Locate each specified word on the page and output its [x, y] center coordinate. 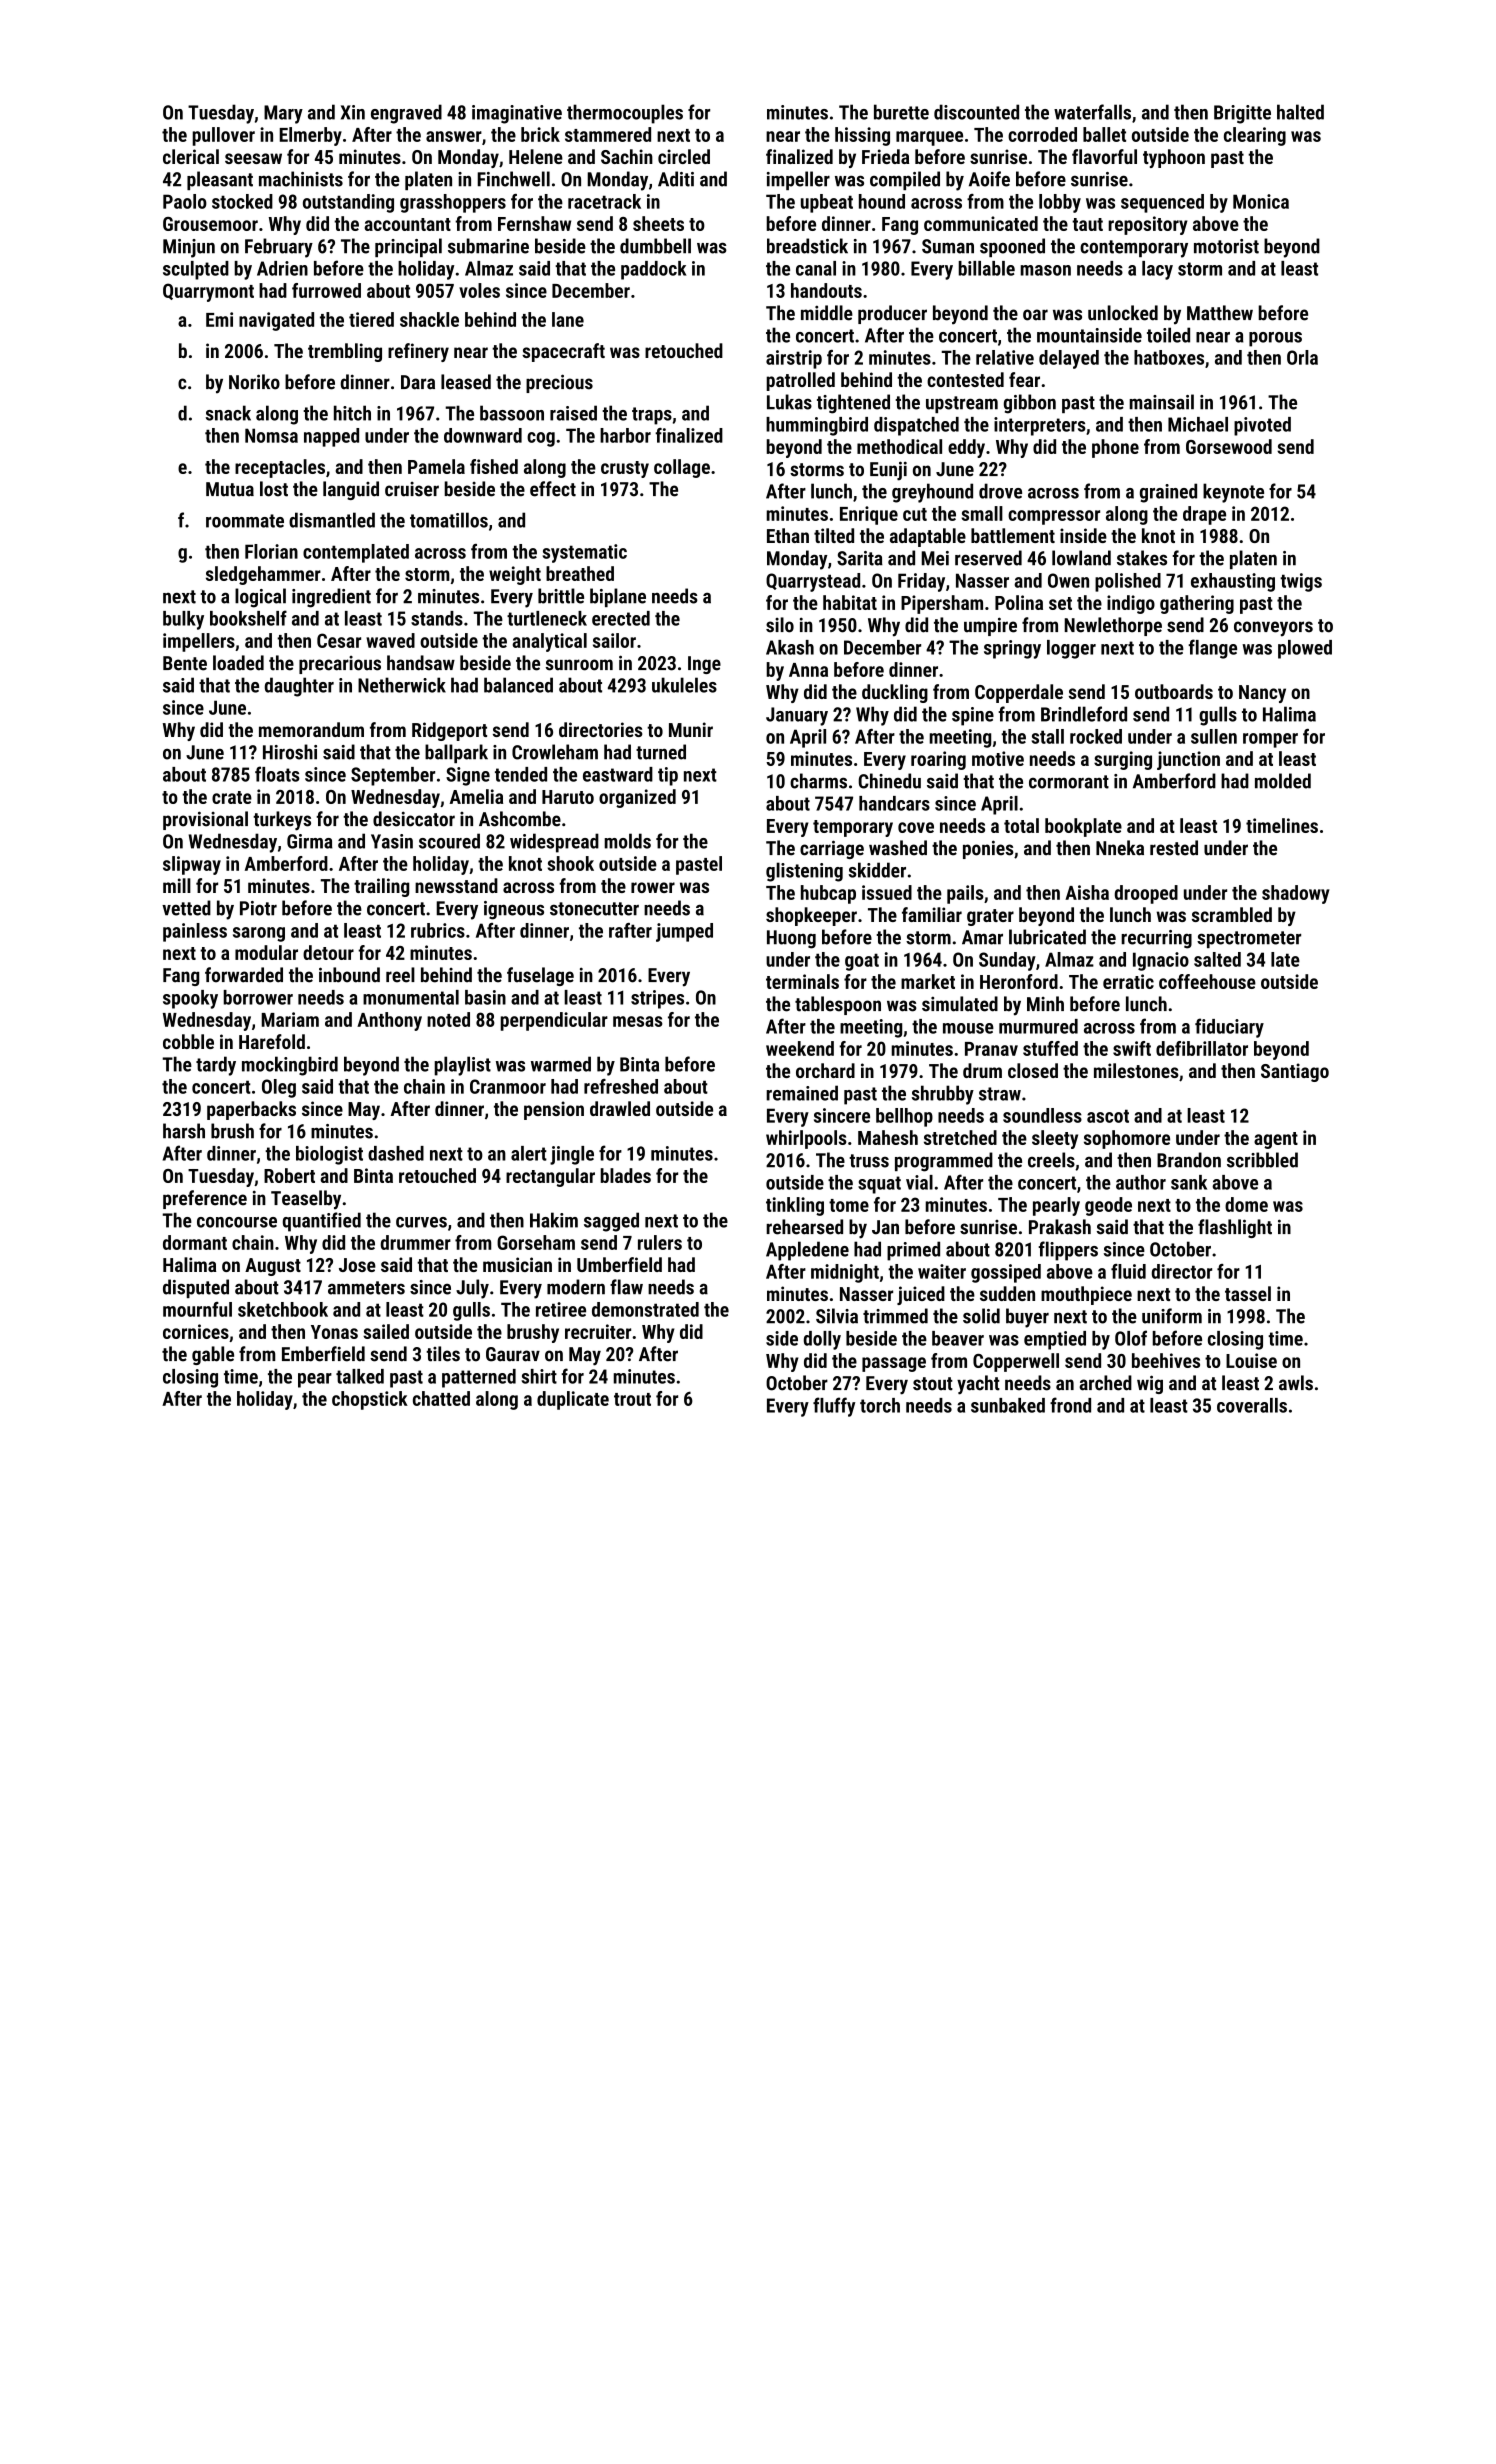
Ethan [788, 535]
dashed [396, 1153]
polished [1128, 582]
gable [213, 1355]
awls [1296, 1383]
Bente [185, 663]
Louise [1251, 1360]
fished [494, 466]
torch [880, 1405]
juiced [921, 1295]
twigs [1301, 582]
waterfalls [1092, 112]
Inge [704, 665]
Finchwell [513, 179]
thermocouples [625, 114]
